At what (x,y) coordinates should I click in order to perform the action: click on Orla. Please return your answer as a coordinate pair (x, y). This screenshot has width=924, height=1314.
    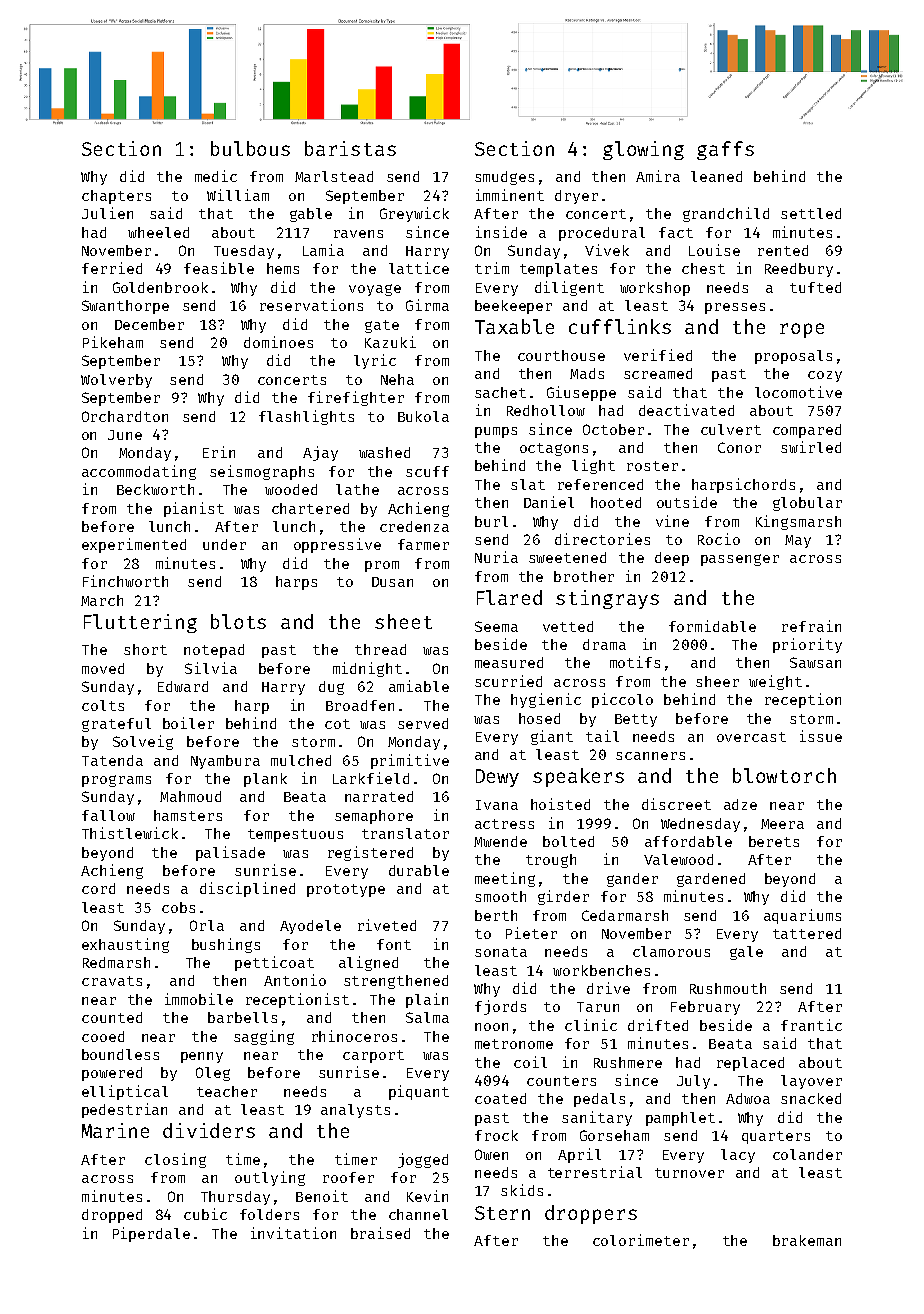
    Looking at the image, I should click on (207, 925).
